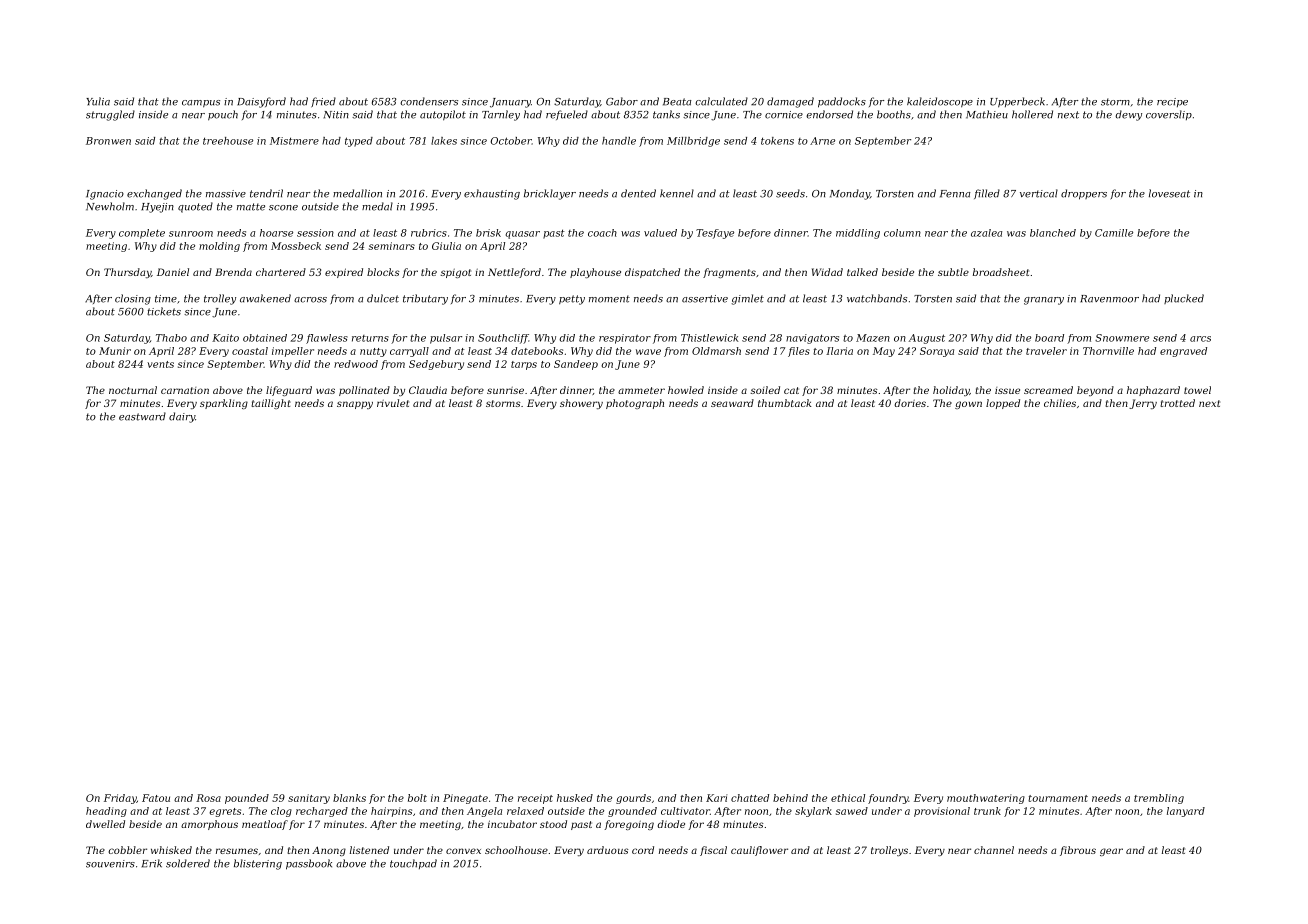 The width and height of the screenshot is (1308, 924). I want to click on trembling, so click(1159, 799).
